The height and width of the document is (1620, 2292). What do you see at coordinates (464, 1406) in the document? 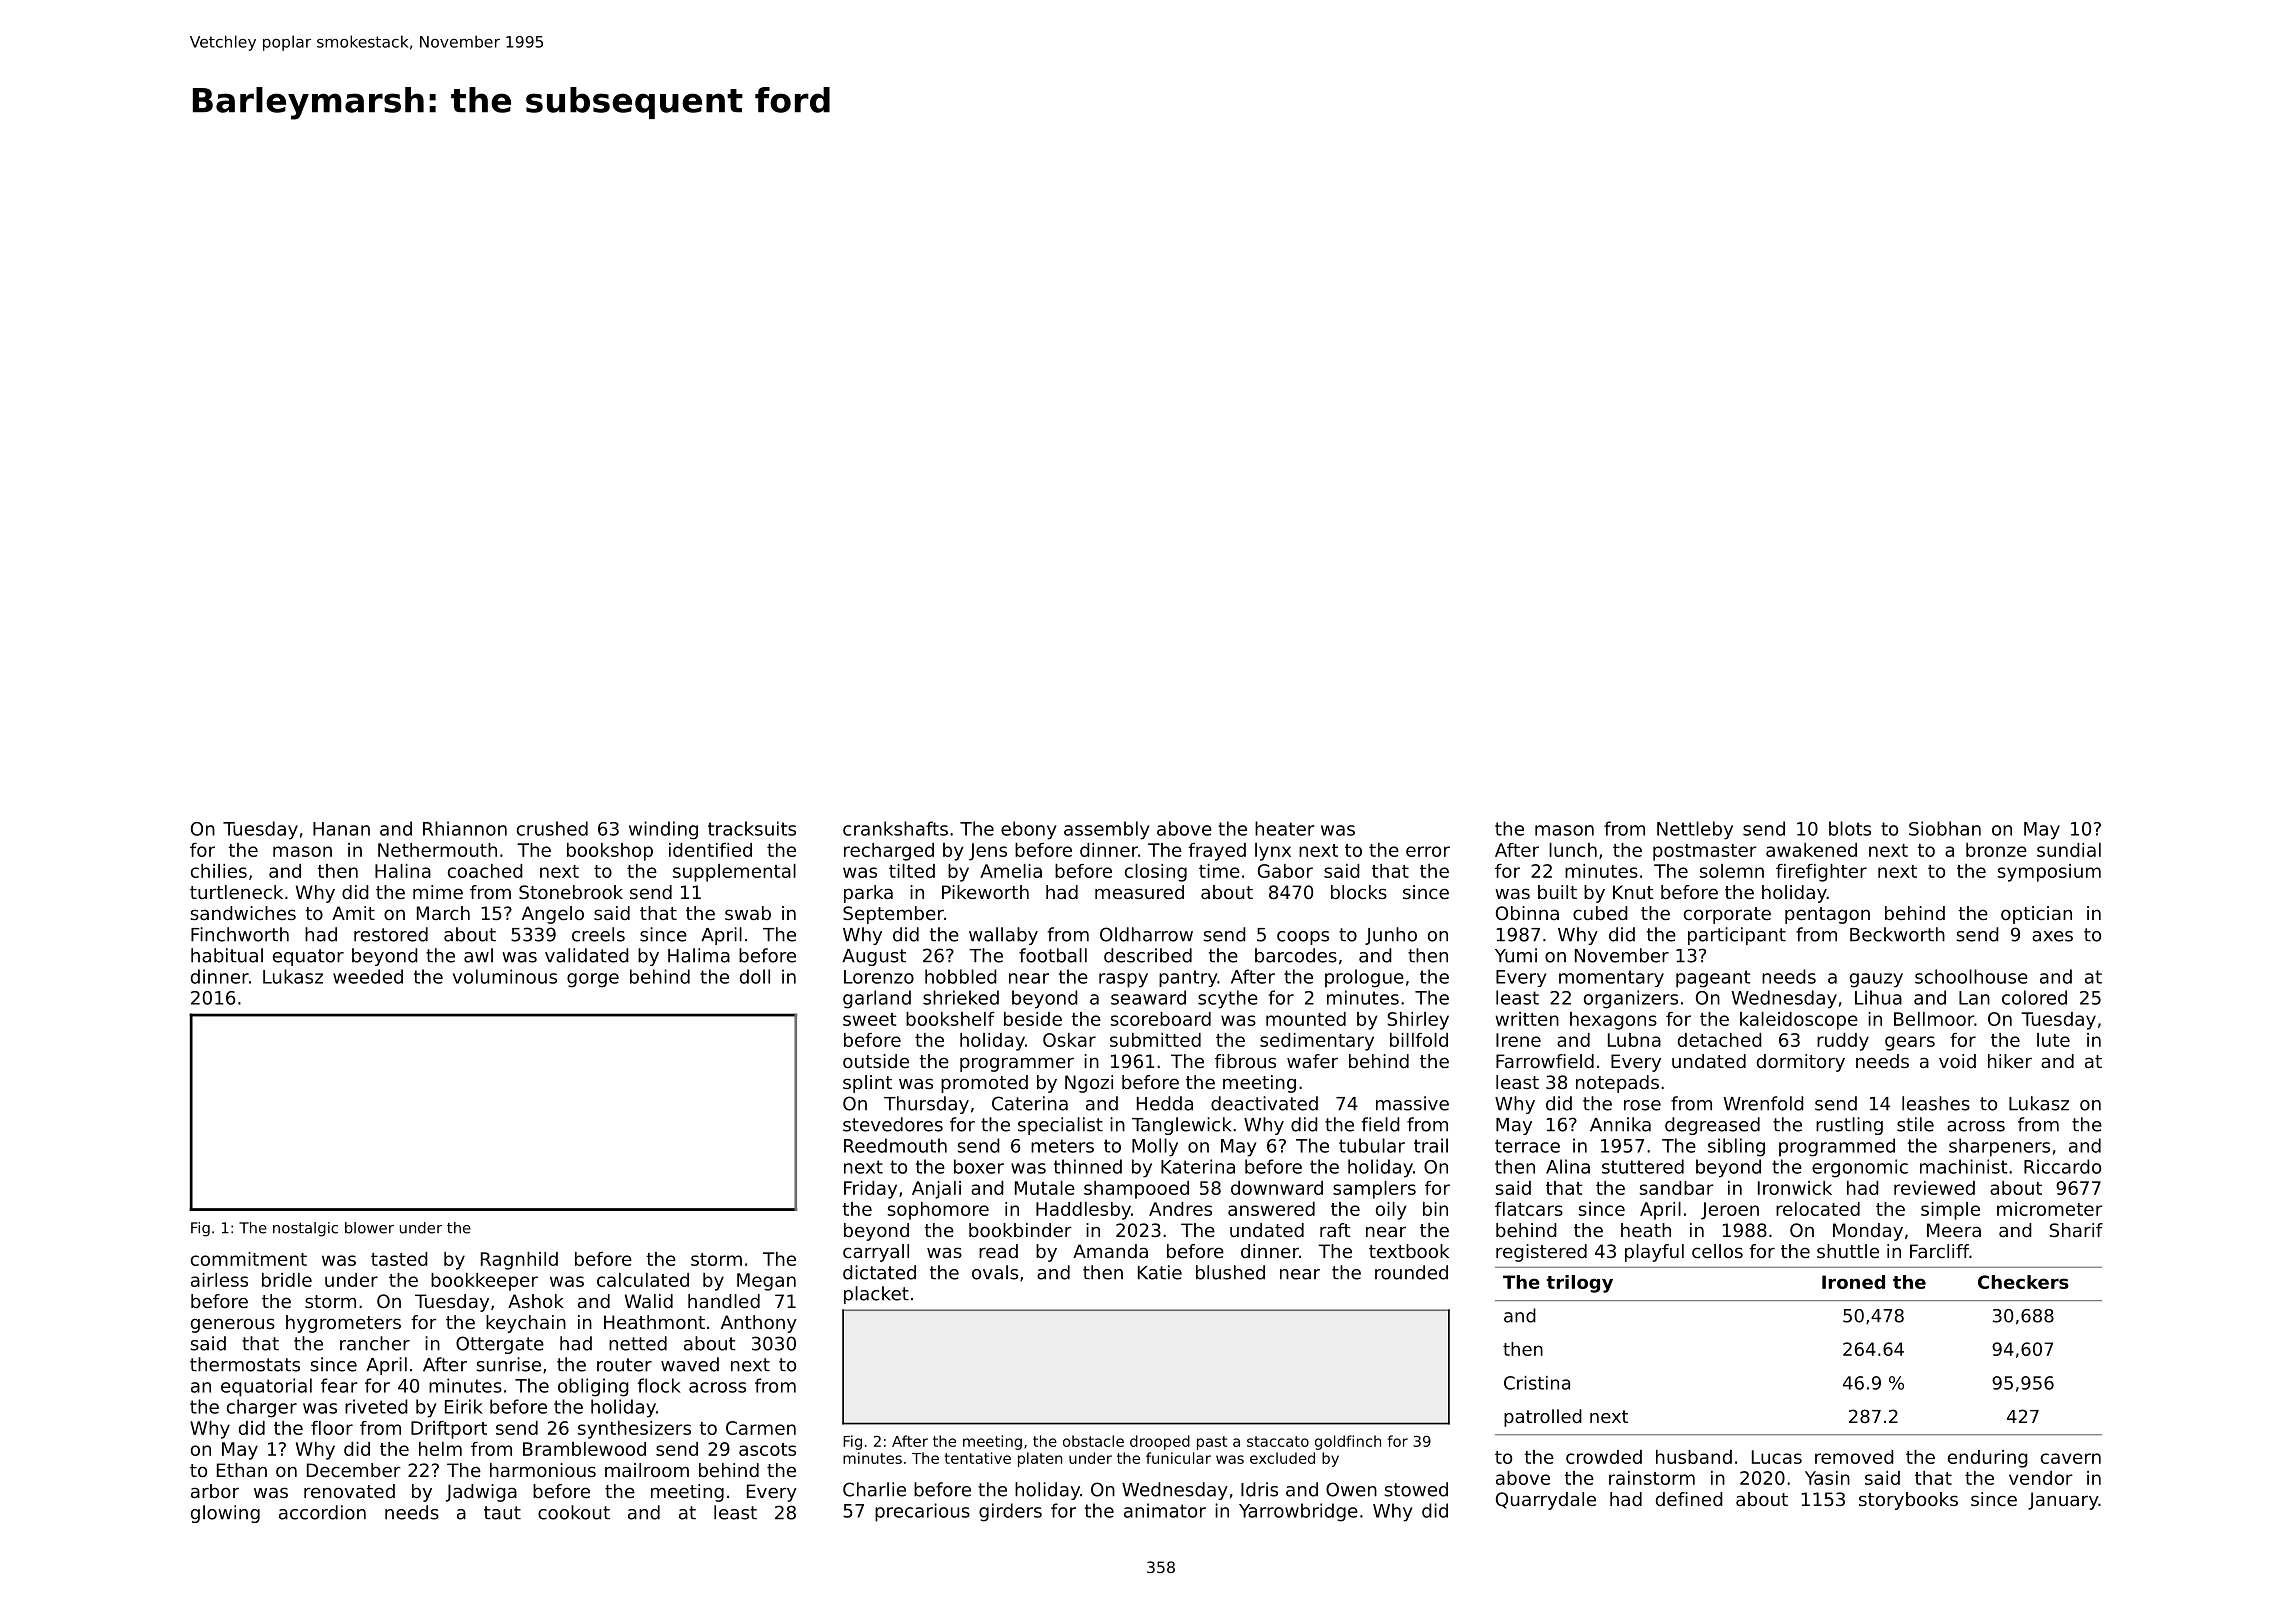
I see `Eirik` at bounding box center [464, 1406].
